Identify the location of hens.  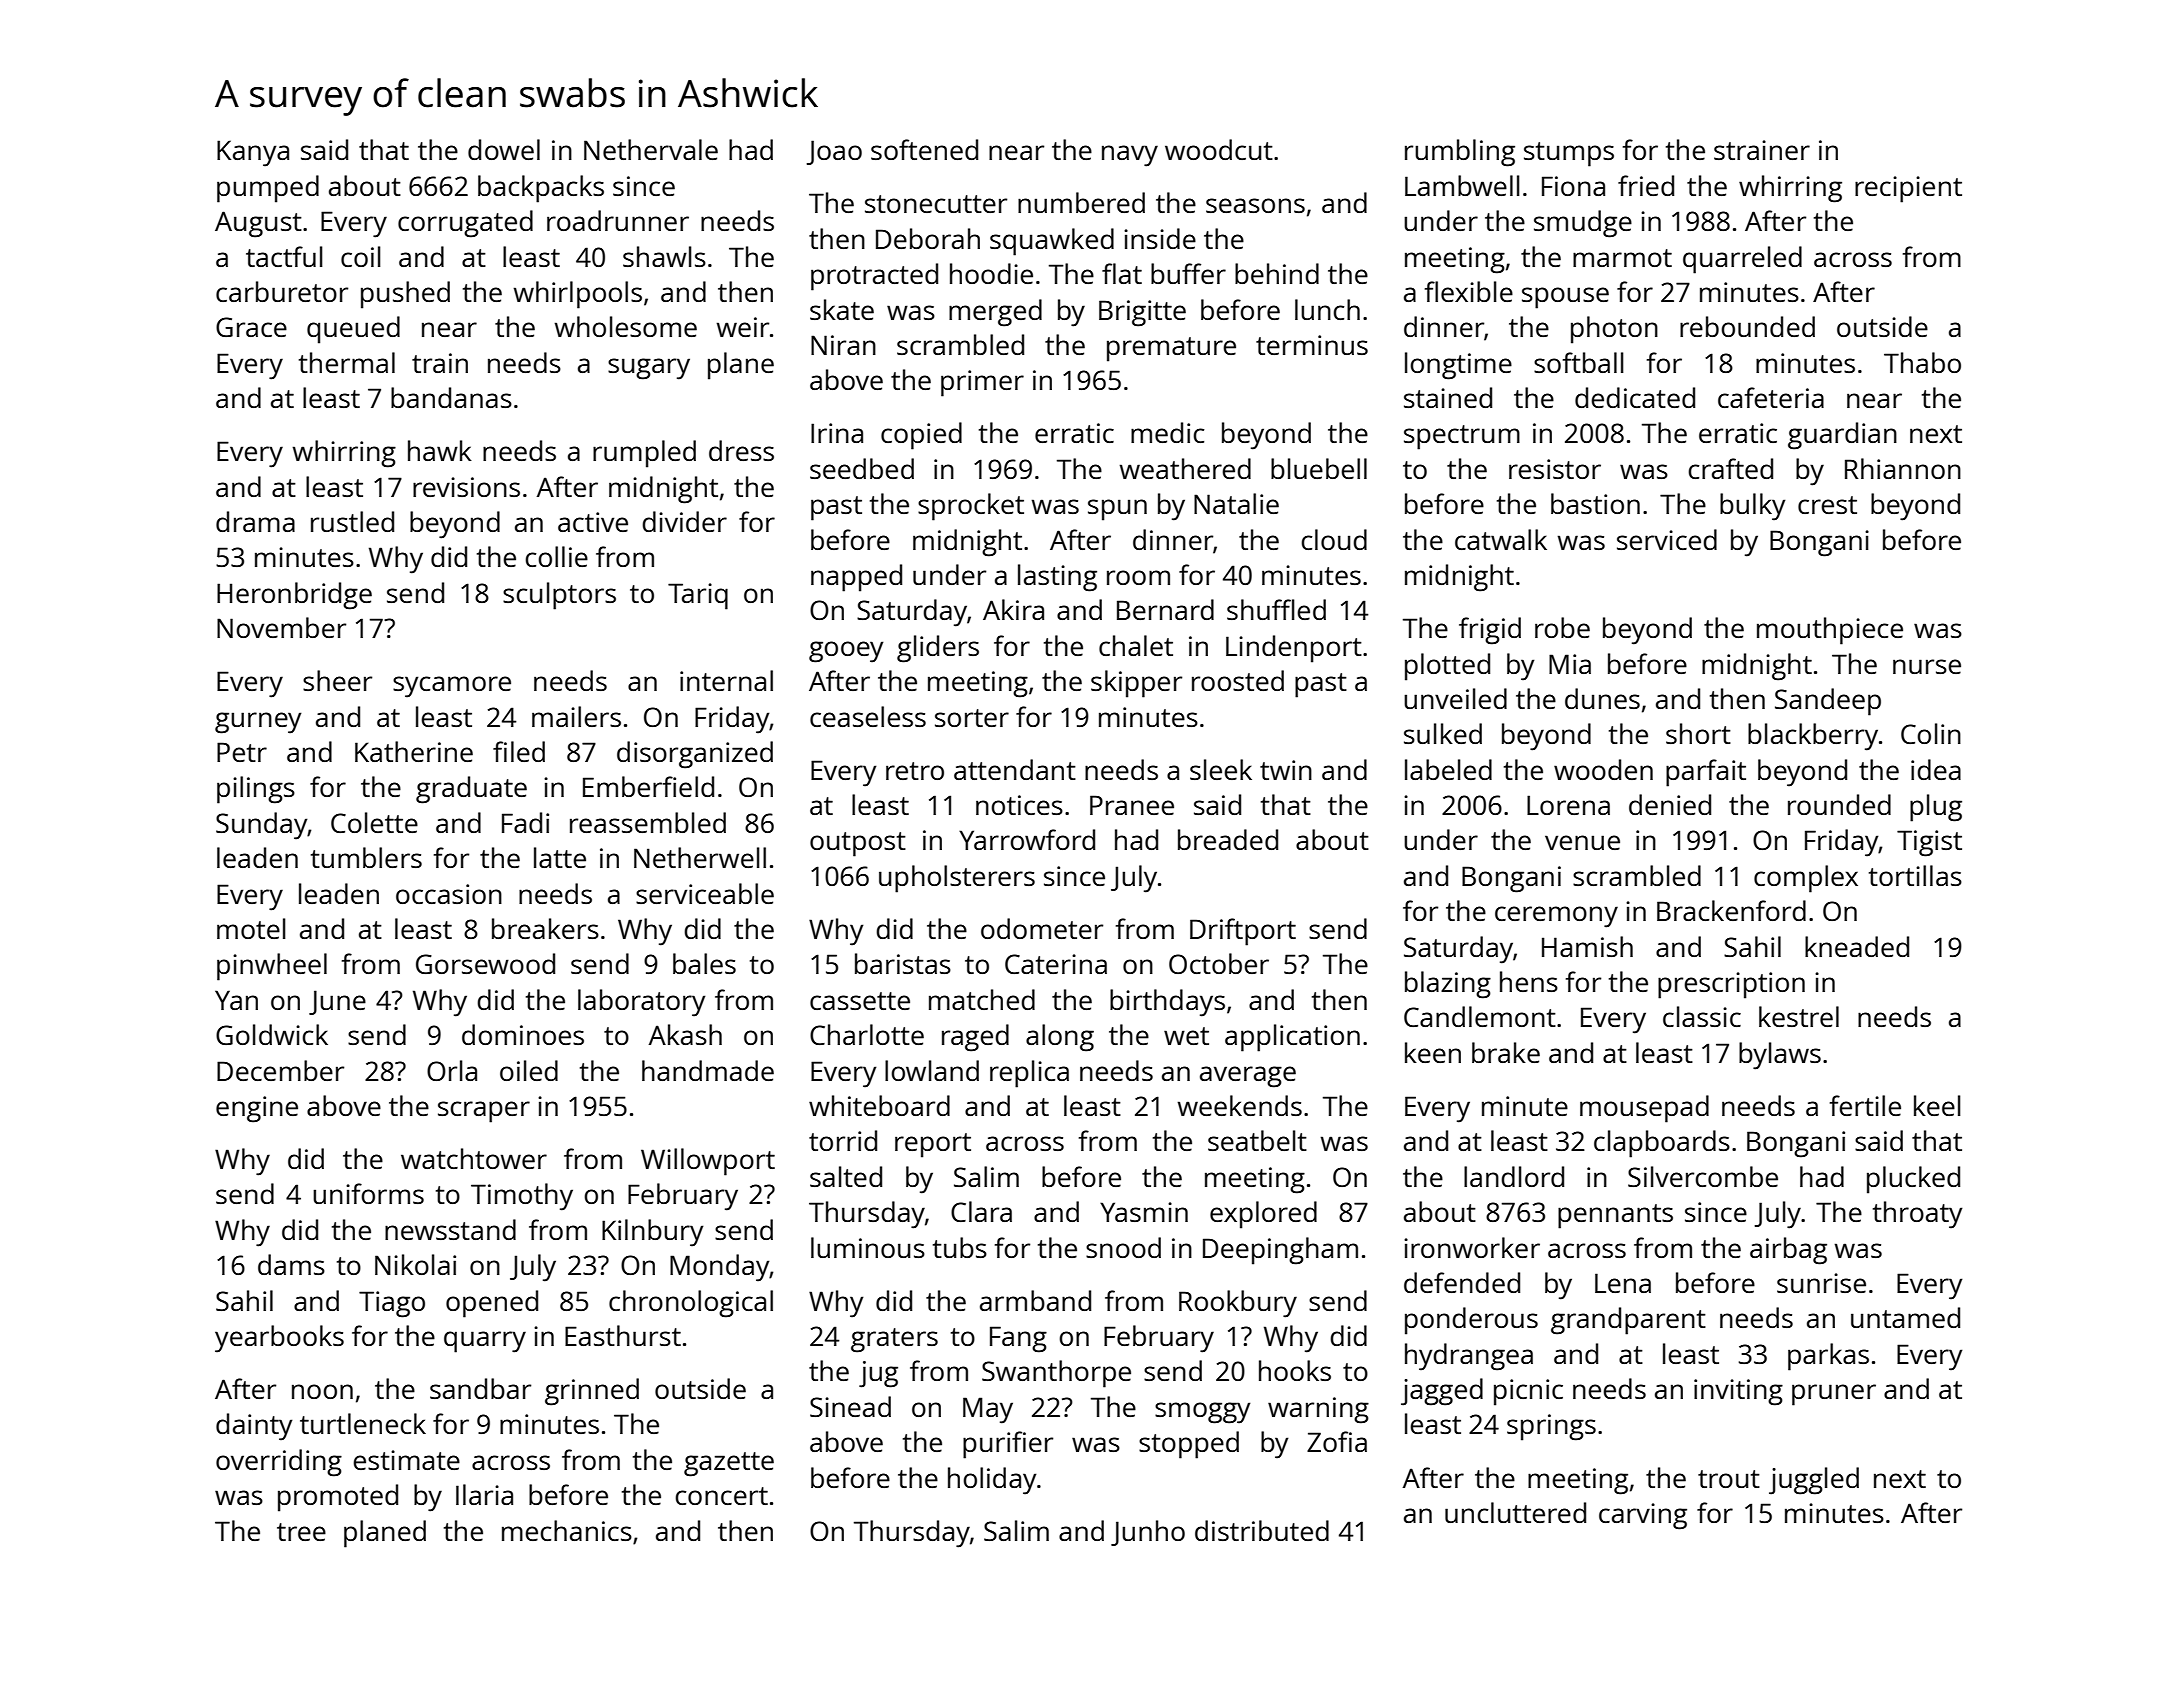
(1529, 981).
